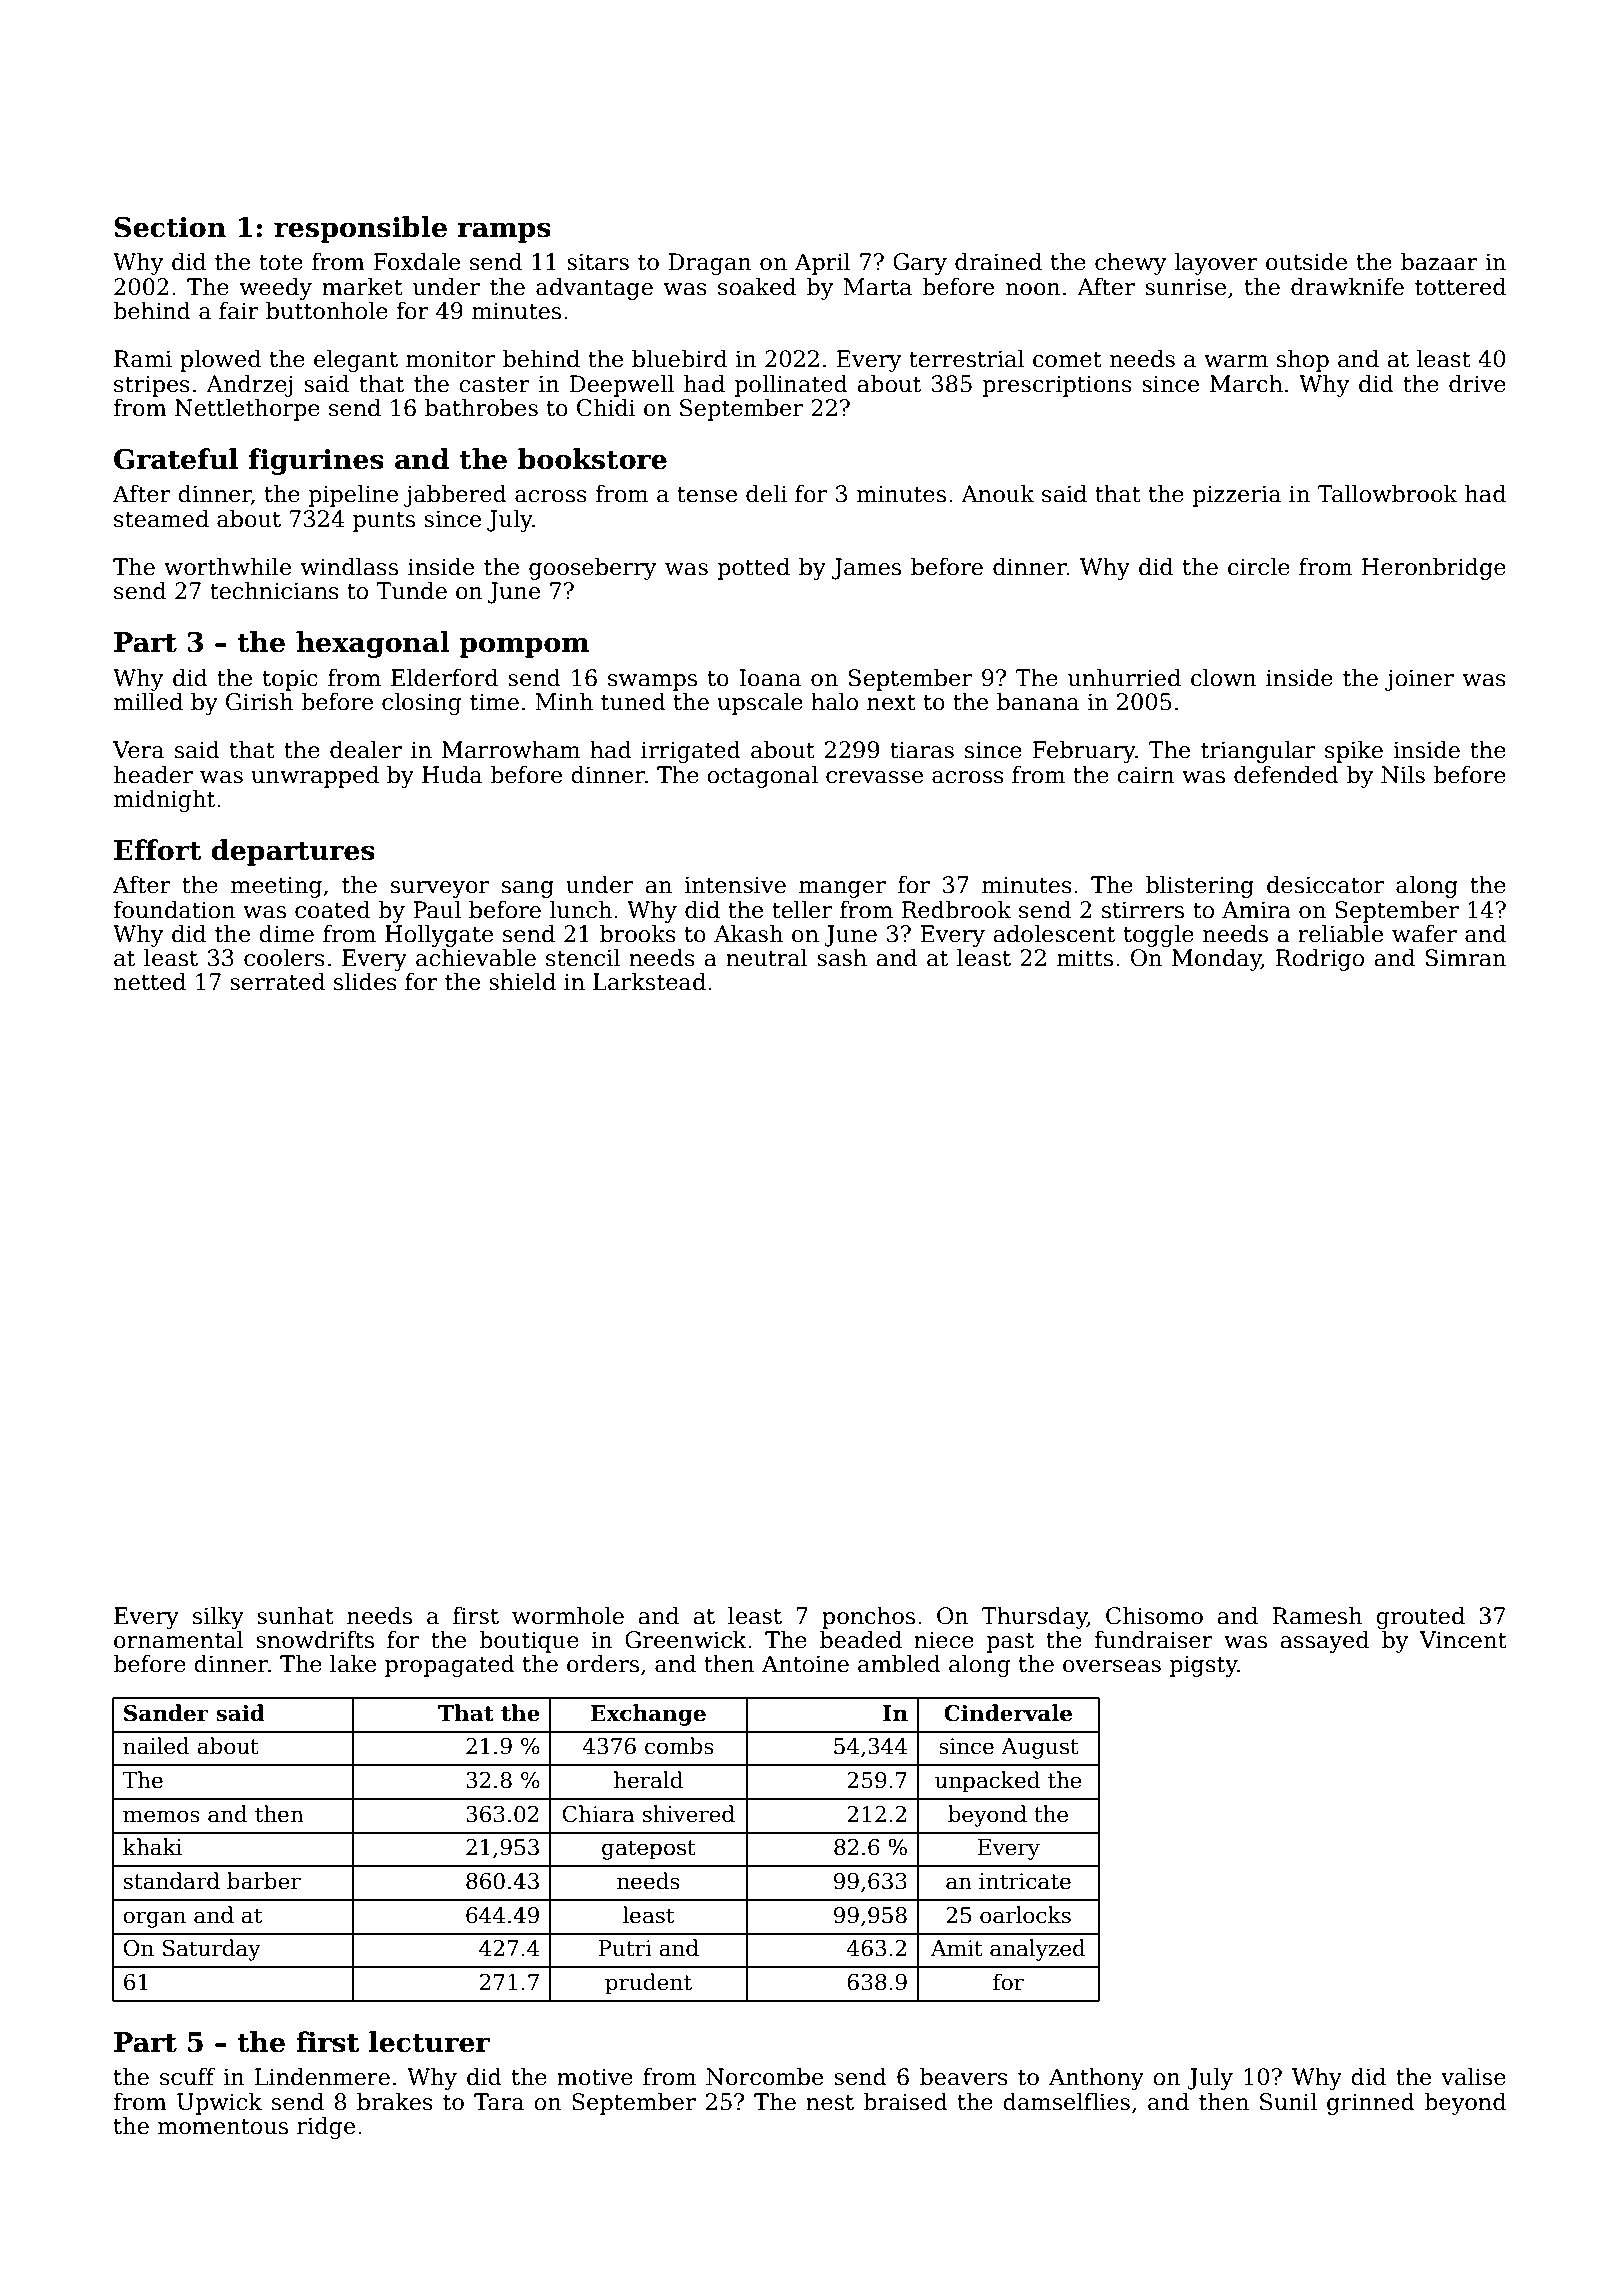 This page has height=2292, width=1620. Describe the element at coordinates (148, 702) in the page. I see `milled` at that location.
